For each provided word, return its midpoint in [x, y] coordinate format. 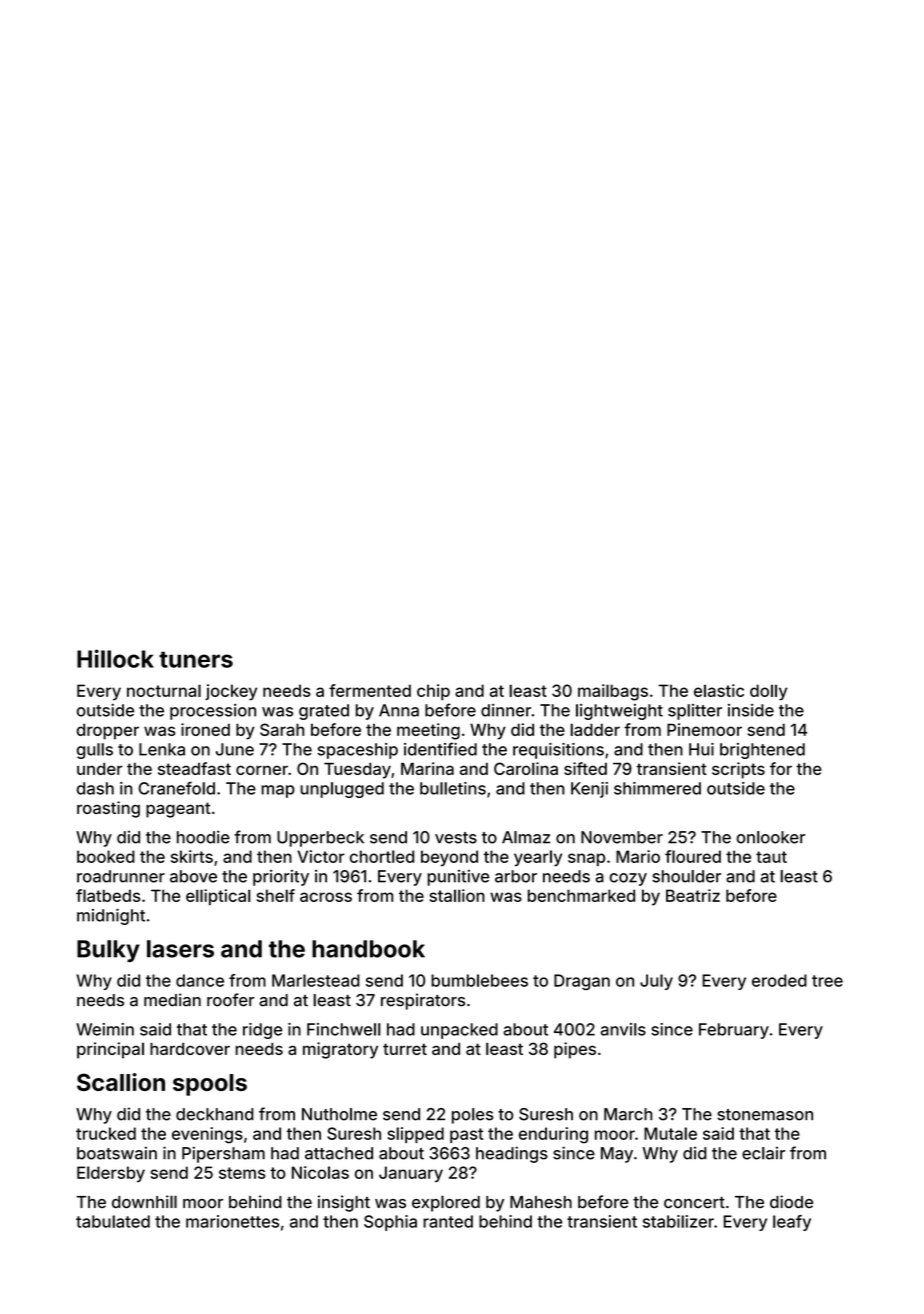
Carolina [526, 768]
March [628, 1114]
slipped [415, 1135]
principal [110, 1050]
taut [771, 857]
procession [213, 712]
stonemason [765, 1115]
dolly [768, 692]
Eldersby [111, 1174]
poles [472, 1116]
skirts [192, 856]
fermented [370, 690]
